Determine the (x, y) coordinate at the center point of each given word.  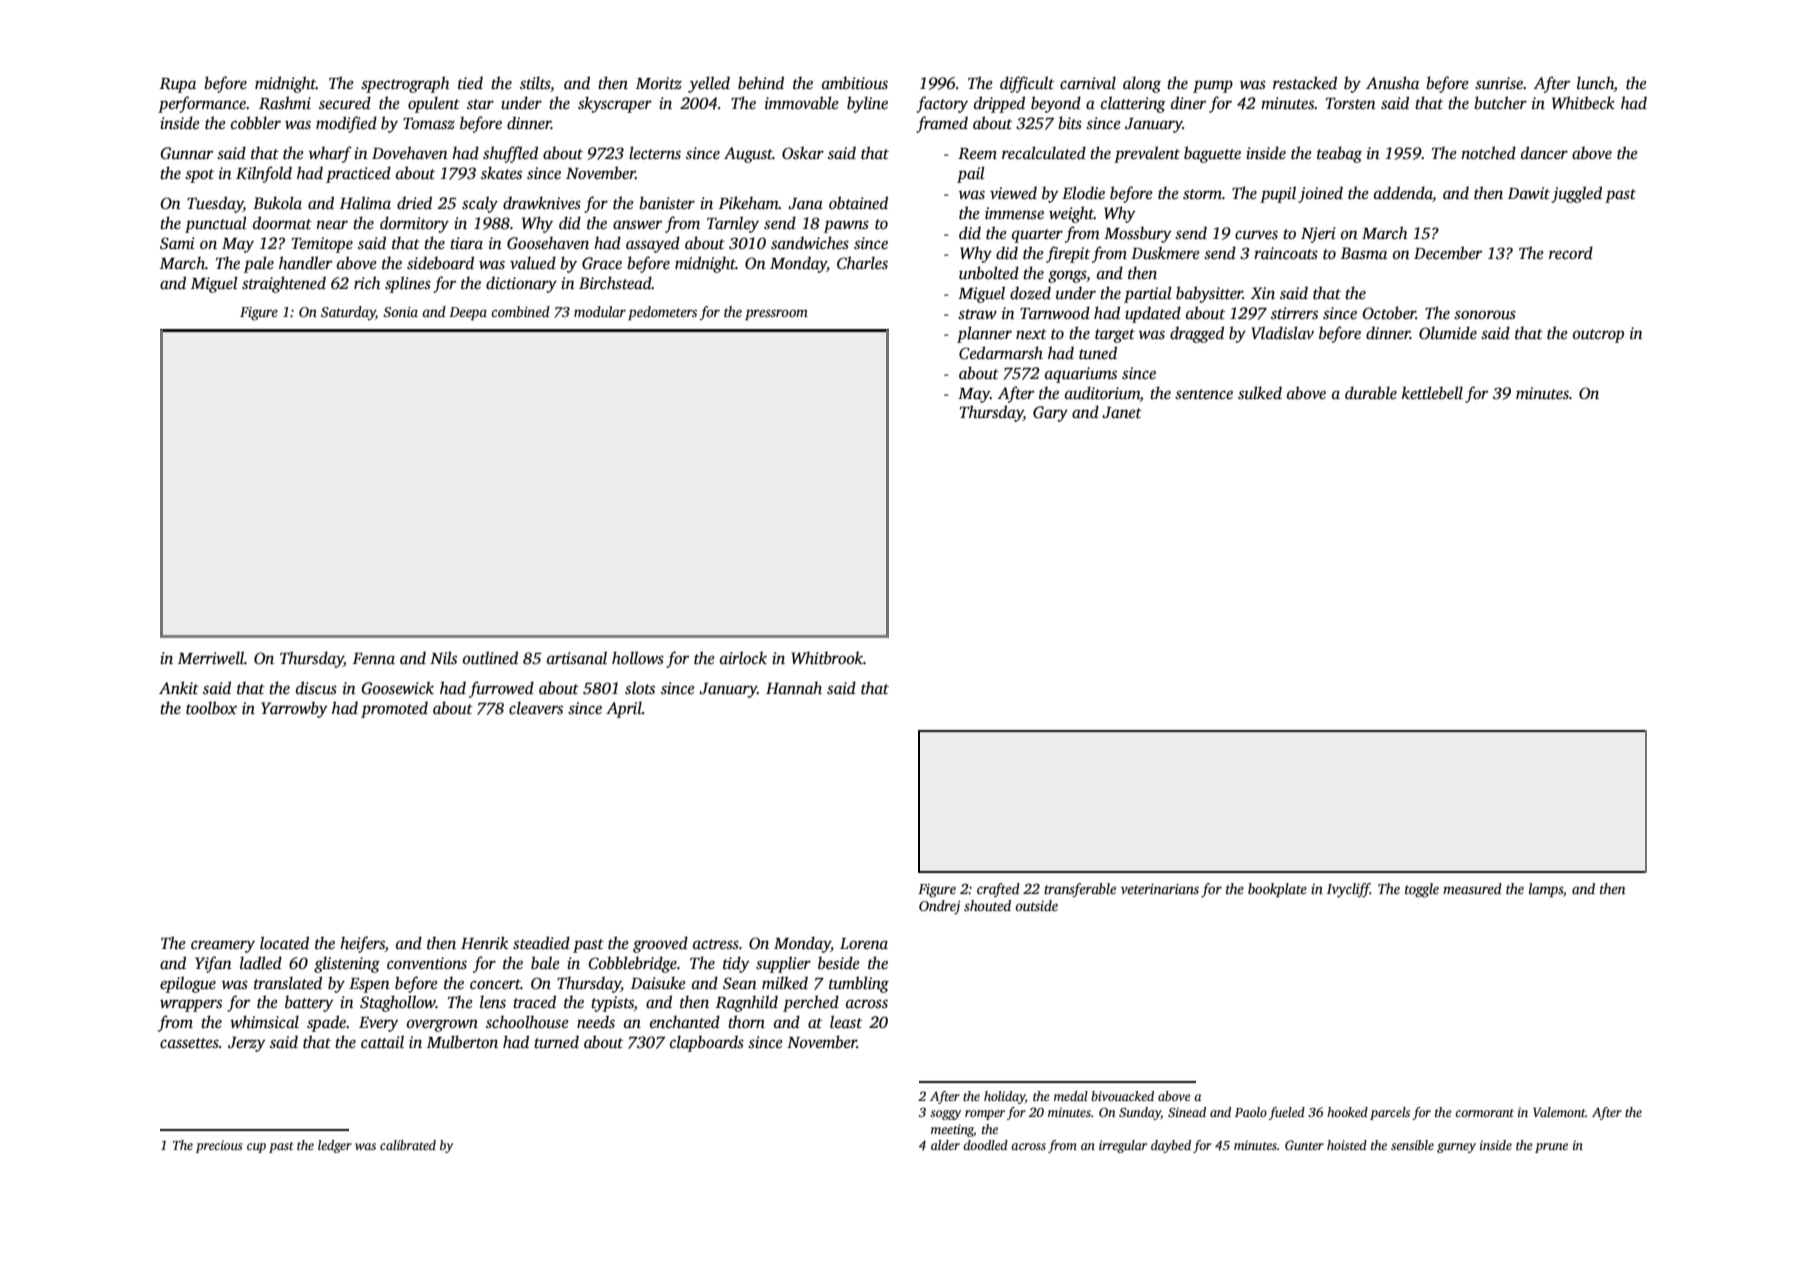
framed (942, 124)
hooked (1347, 1112)
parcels (1390, 1113)
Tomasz (429, 124)
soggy (945, 1115)
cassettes (189, 1043)
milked (785, 983)
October (1389, 313)
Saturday (348, 313)
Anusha (1392, 83)
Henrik (484, 943)
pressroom (776, 314)
